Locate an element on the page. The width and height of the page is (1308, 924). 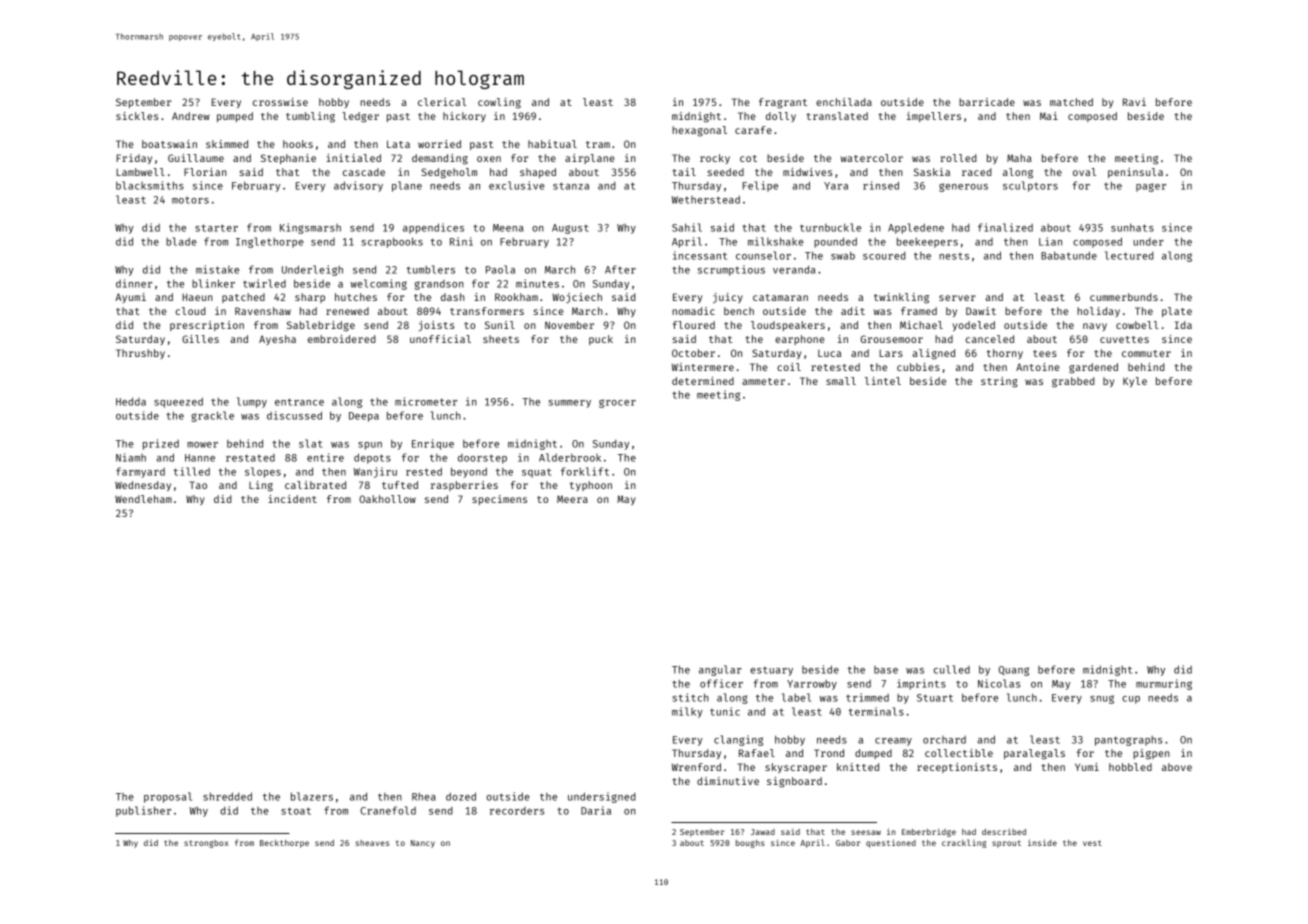
squeezed is located at coordinates (178, 402).
